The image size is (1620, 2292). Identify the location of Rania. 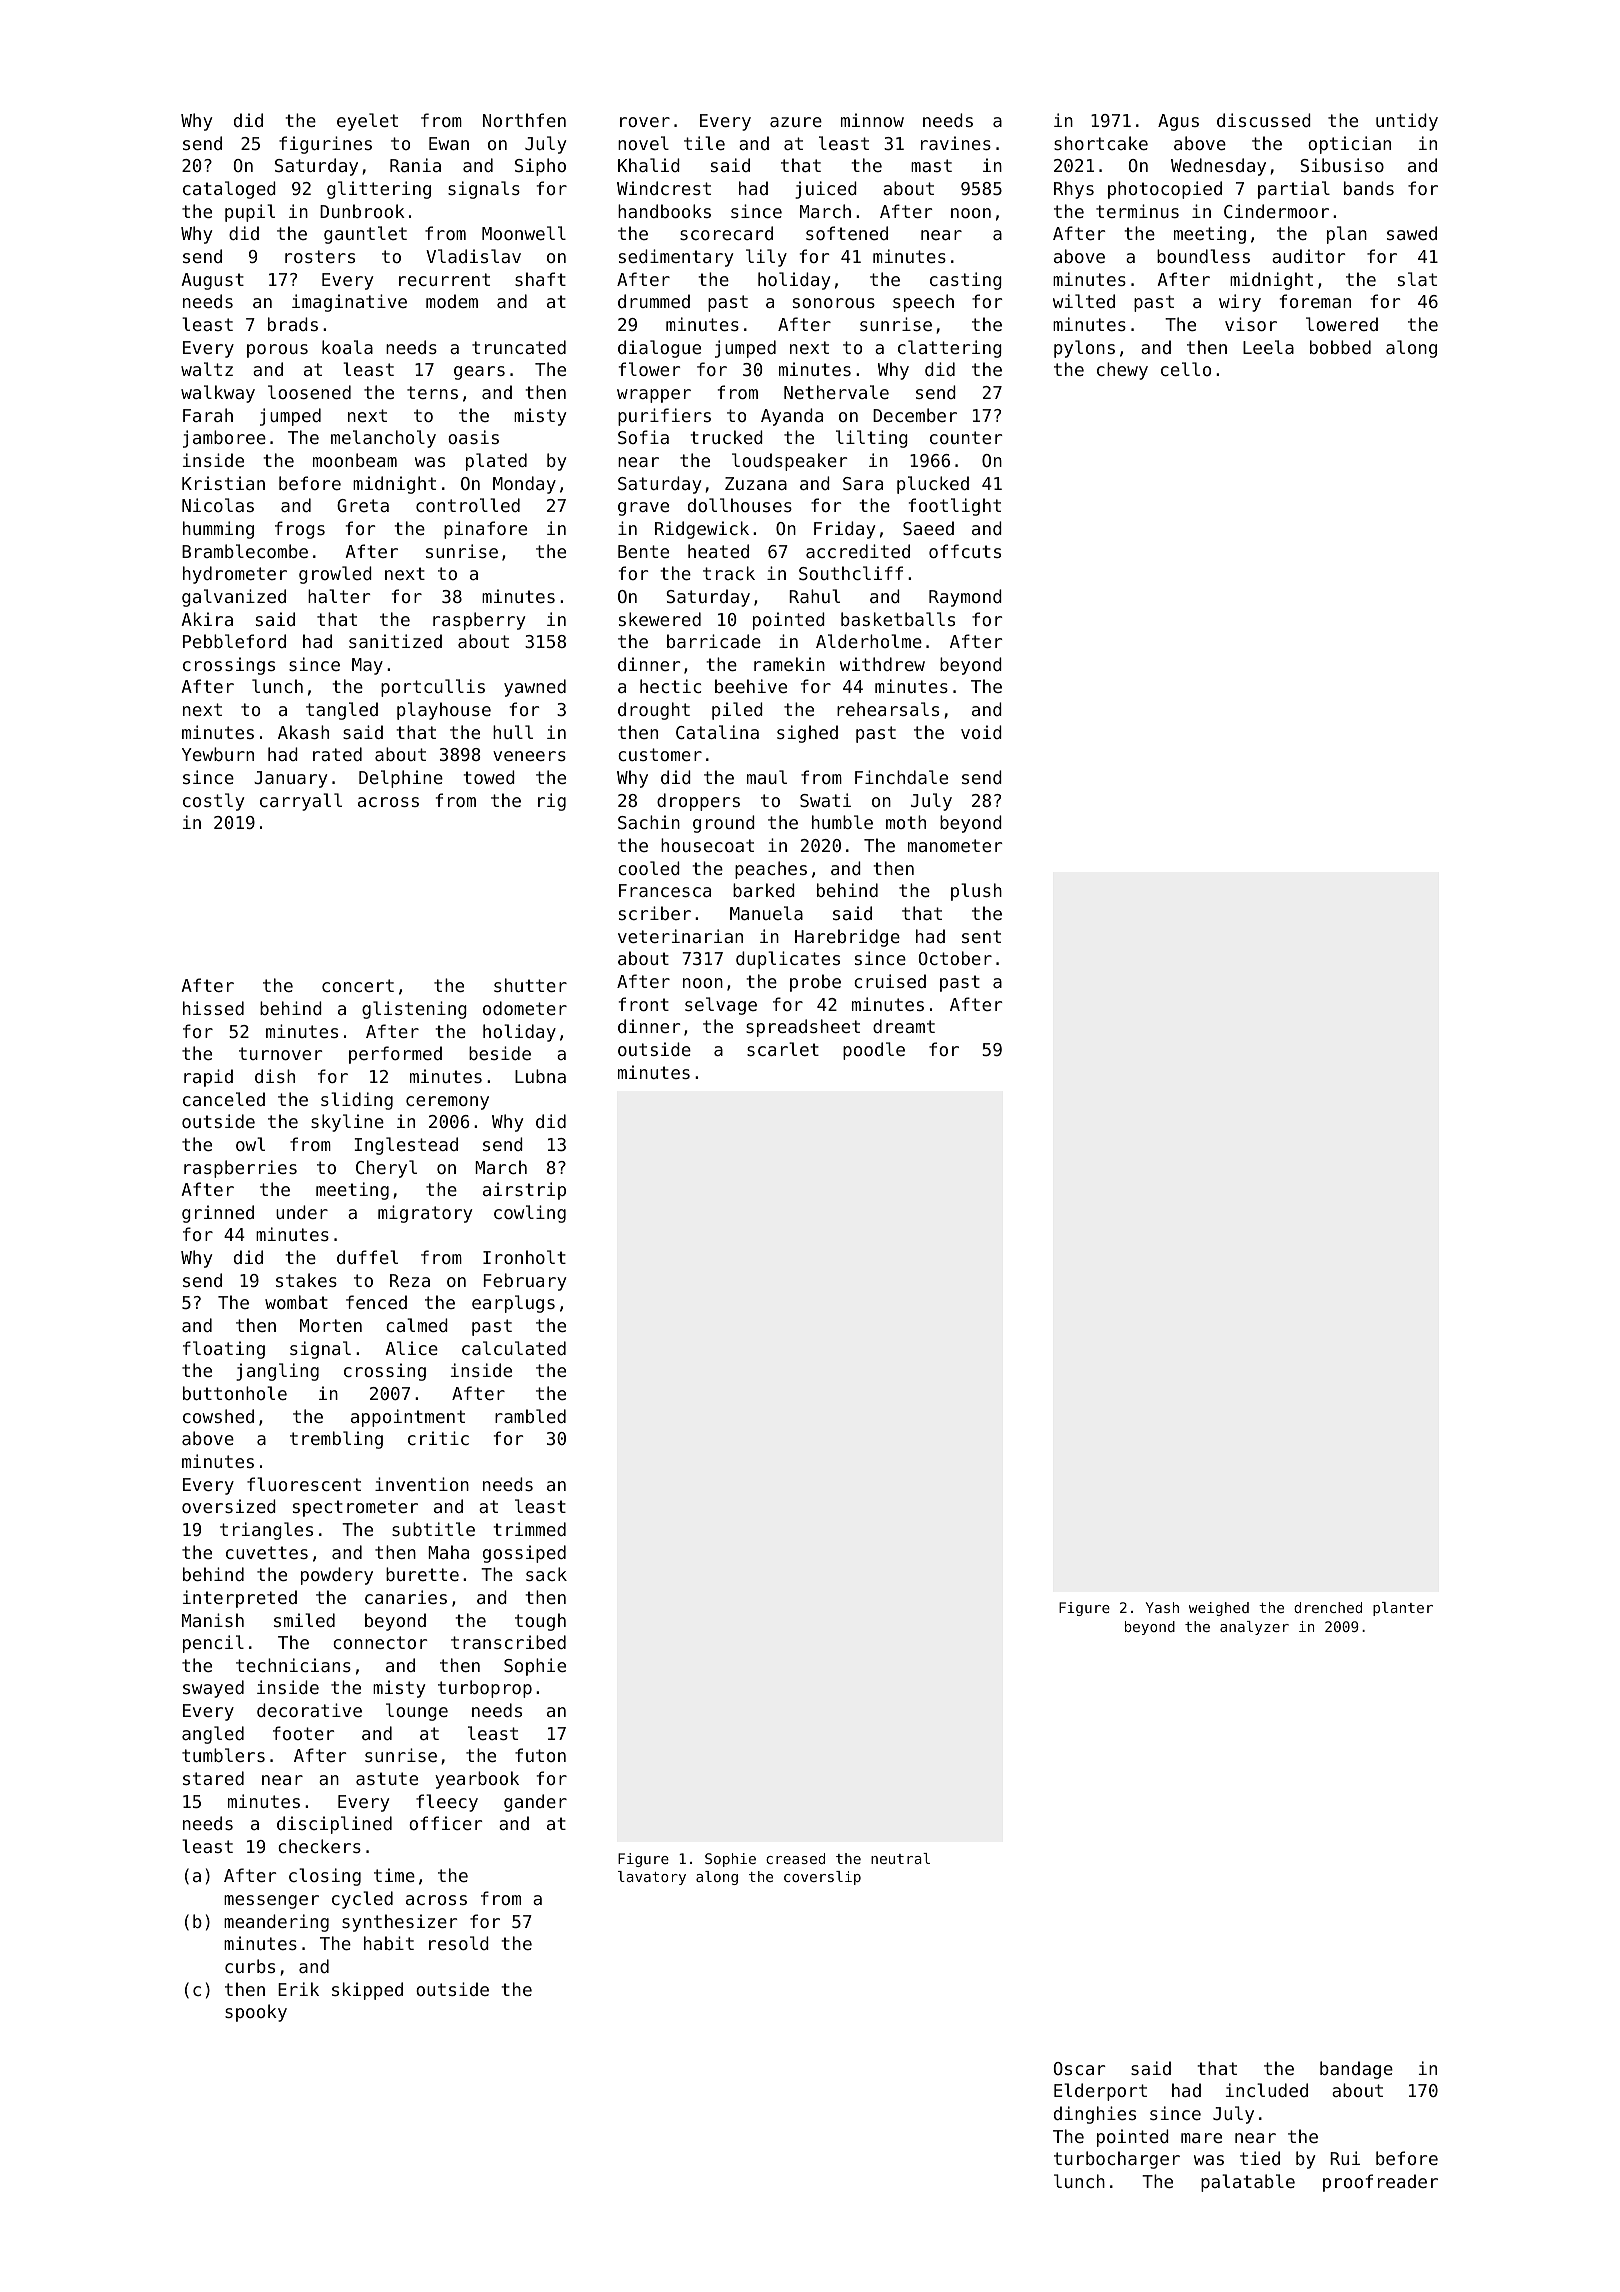
(415, 165).
